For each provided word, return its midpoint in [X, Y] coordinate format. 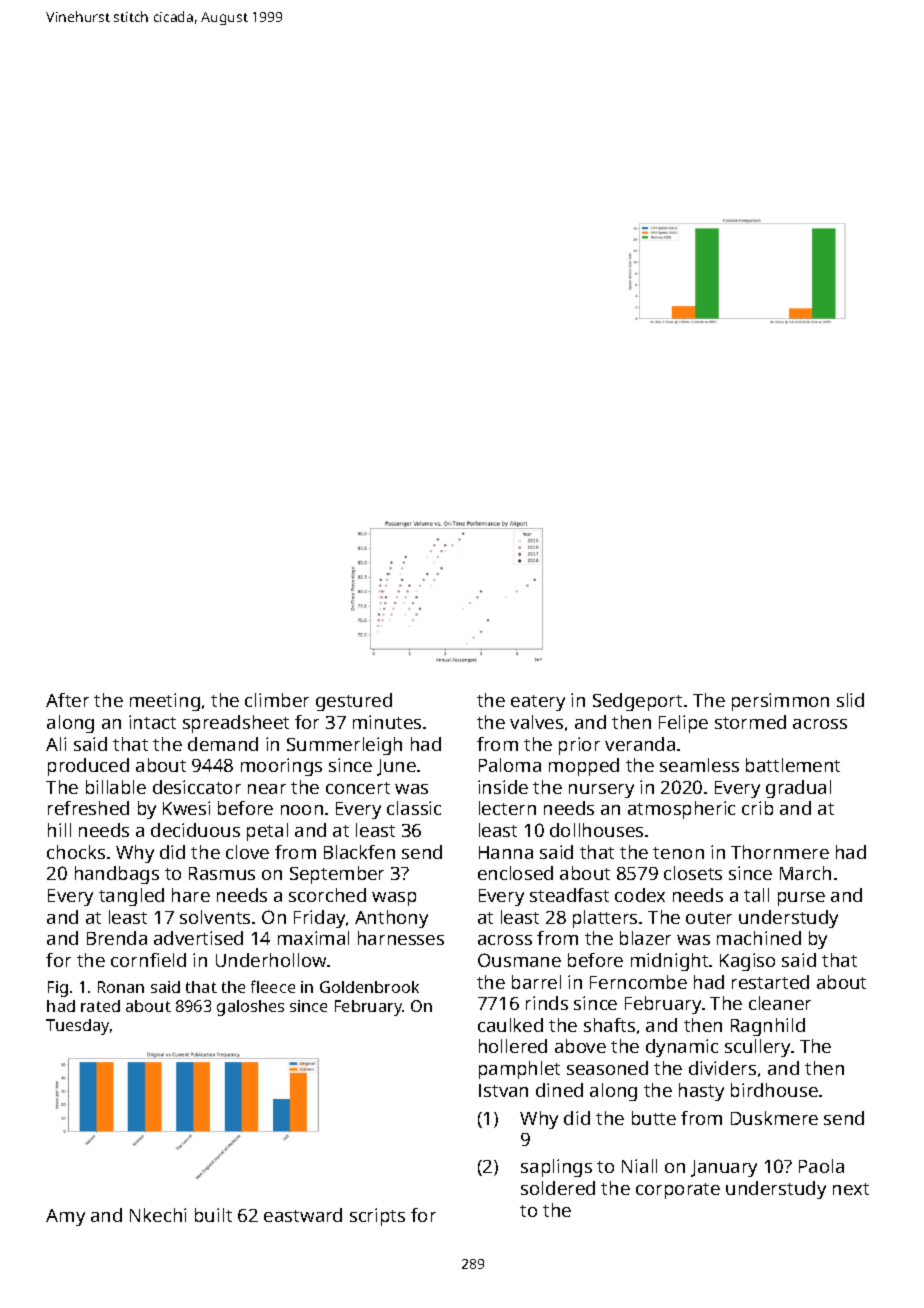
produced [88, 767]
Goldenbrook [369, 987]
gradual [798, 789]
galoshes [250, 1008]
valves [536, 722]
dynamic [682, 1048]
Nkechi [158, 1215]
